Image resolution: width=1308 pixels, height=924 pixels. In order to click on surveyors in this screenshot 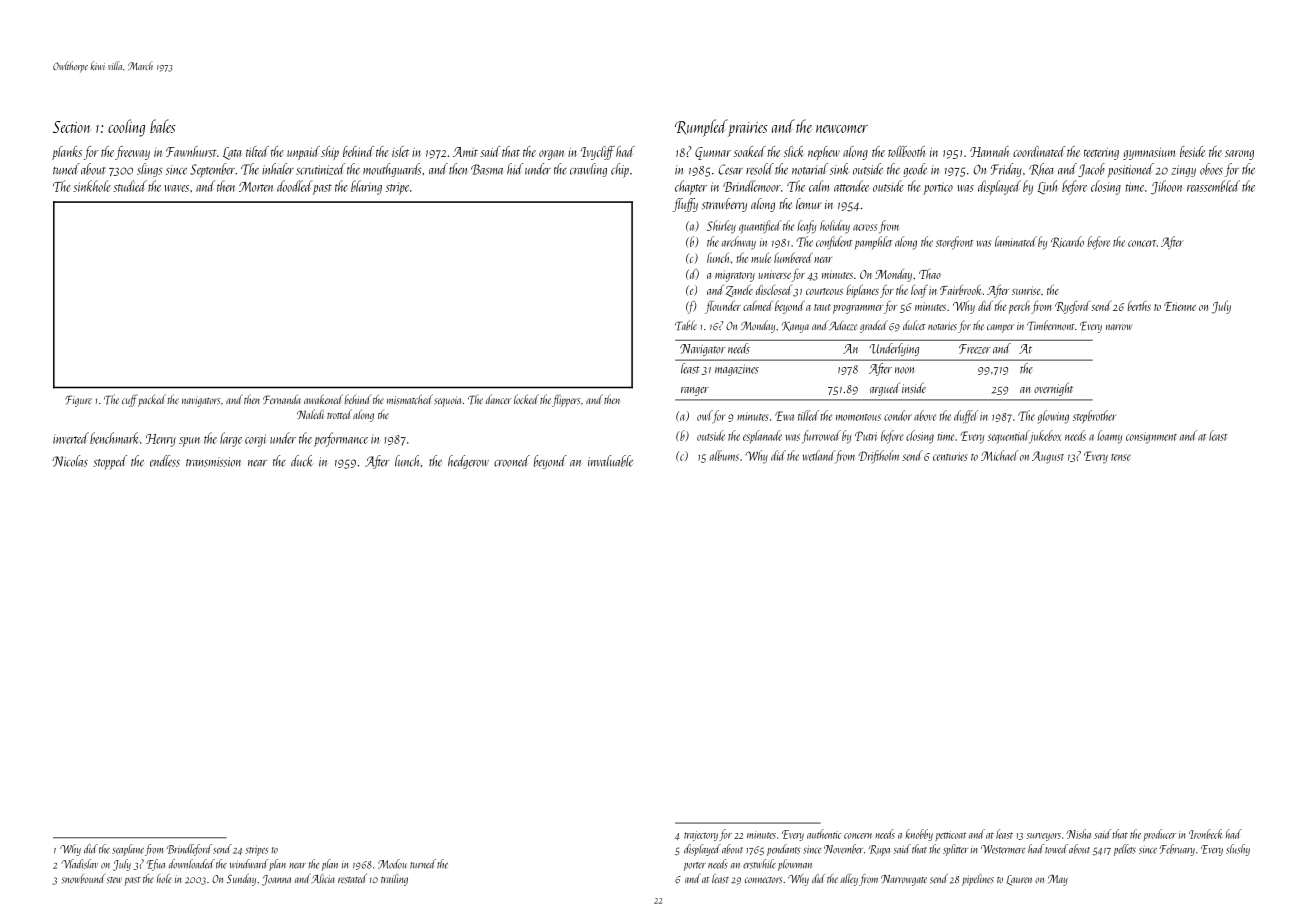, I will do `click(1043, 837)`.
